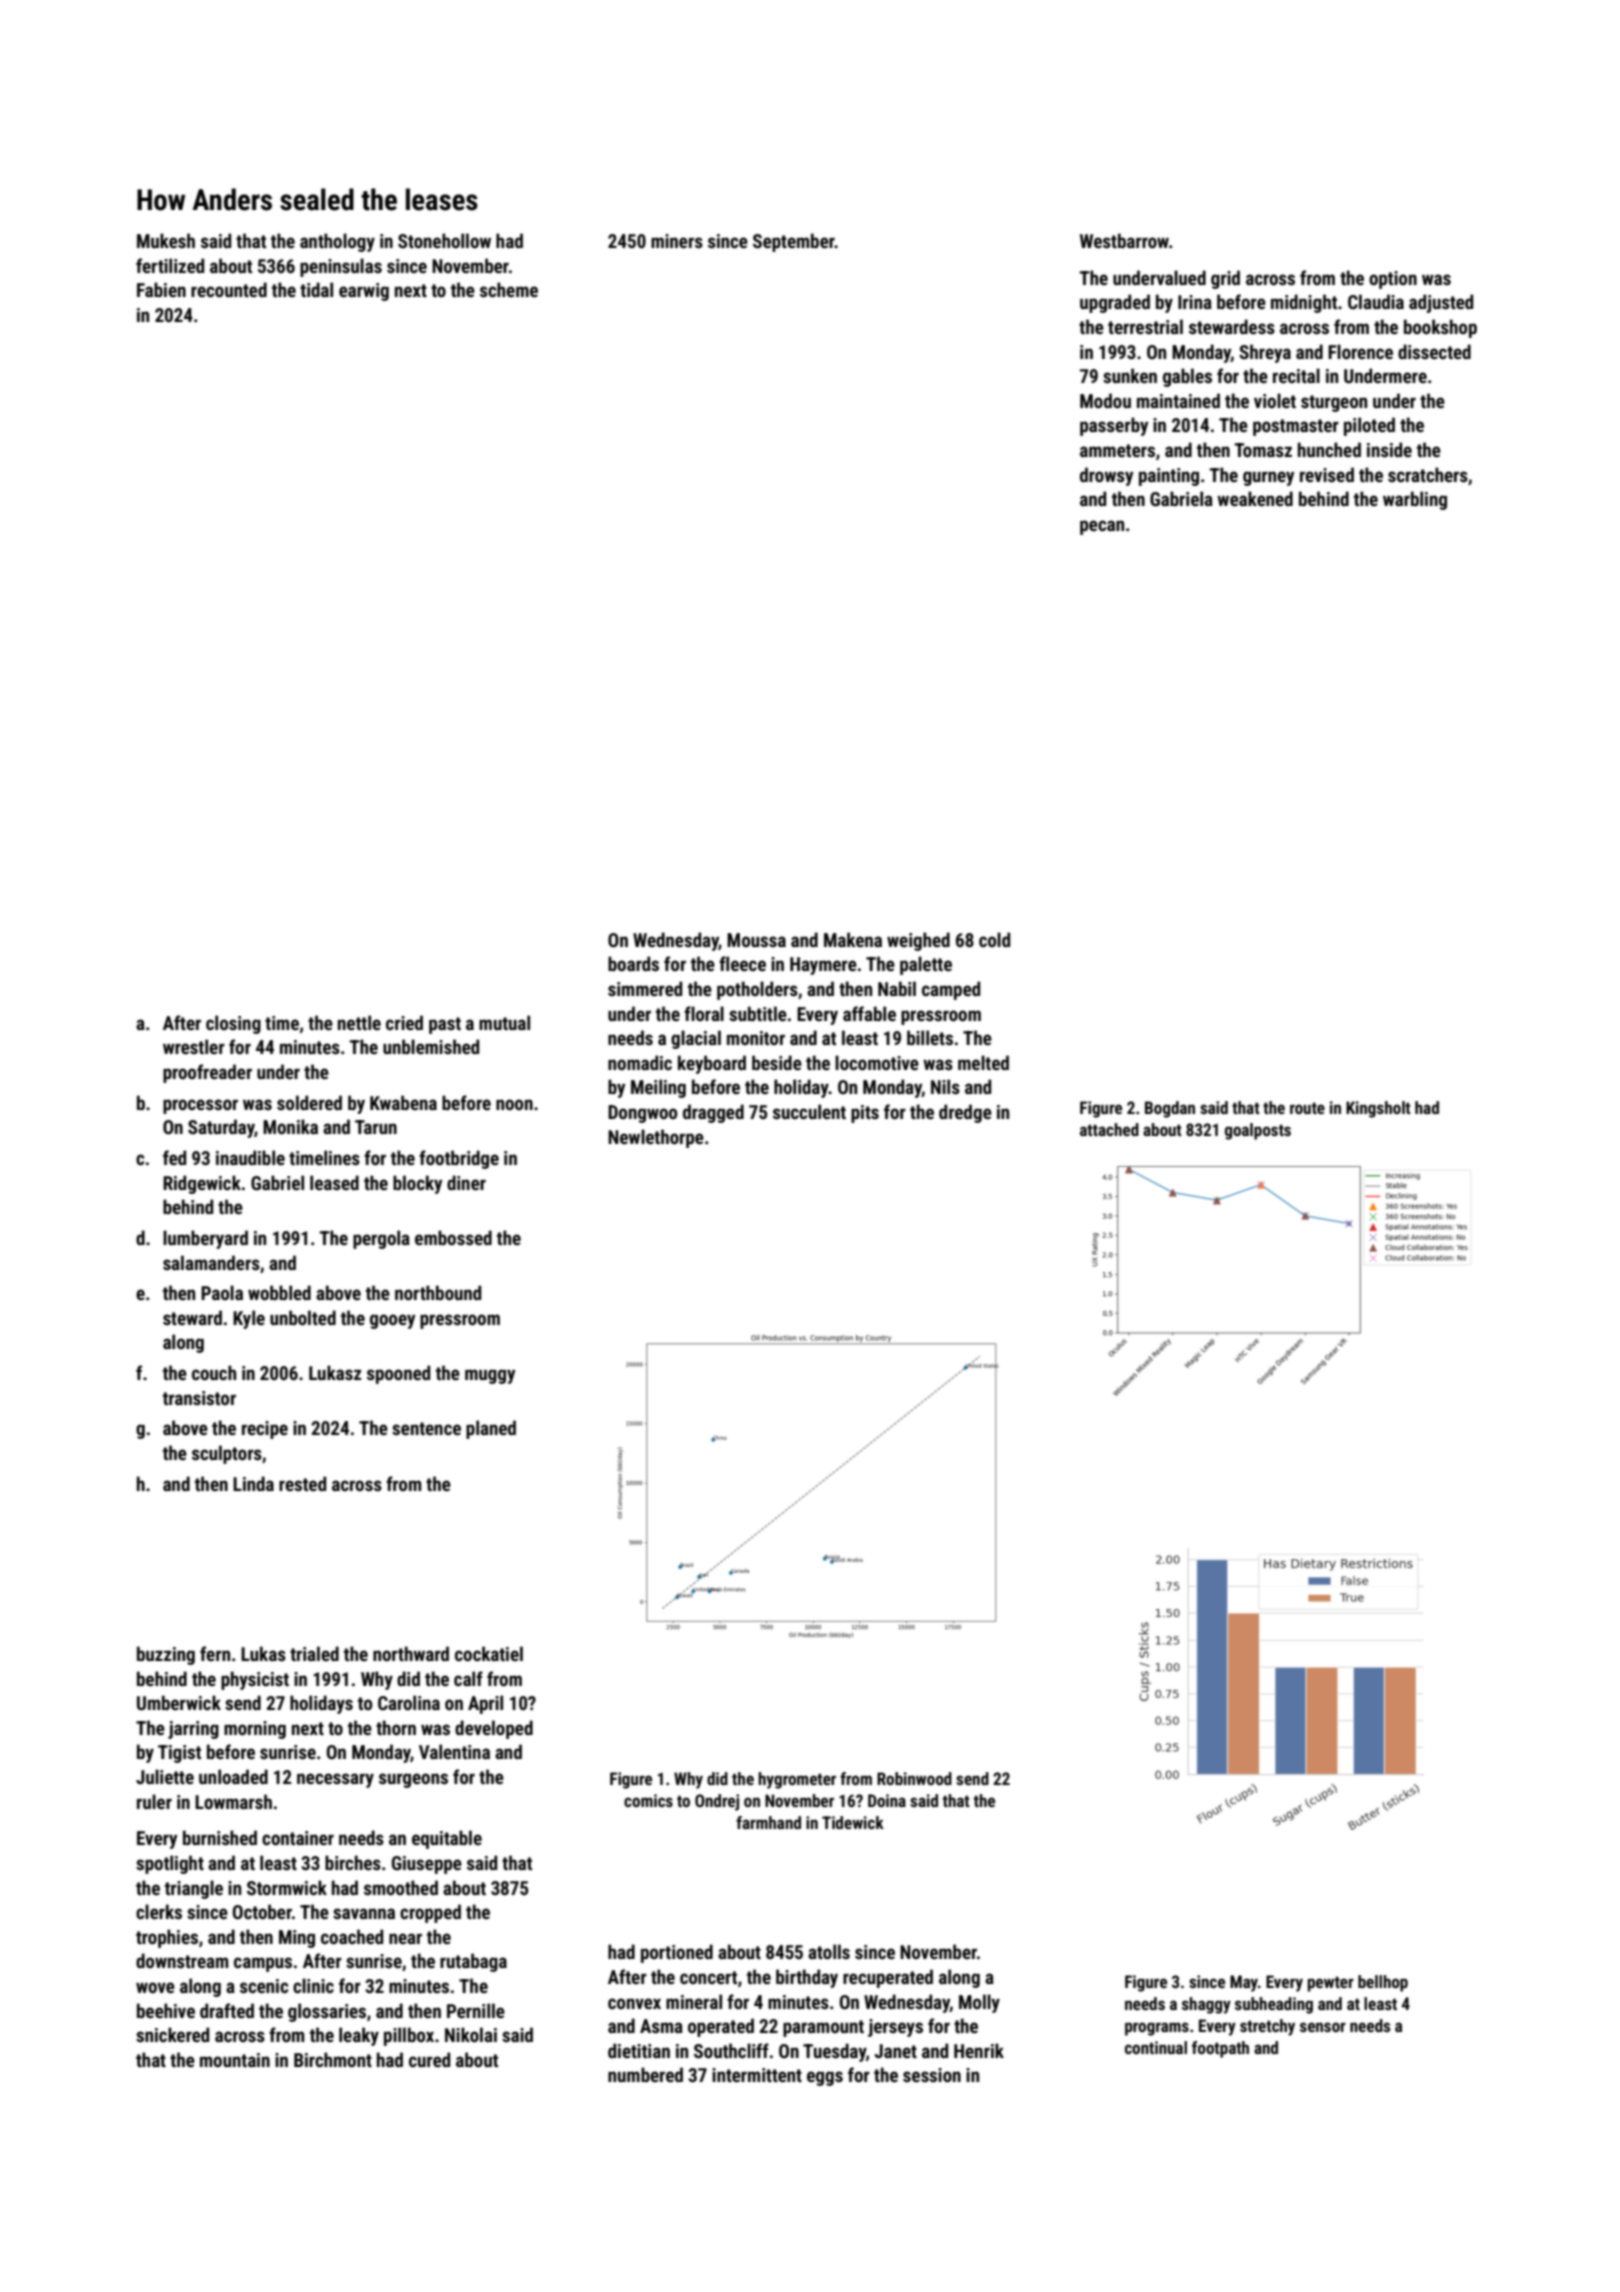  I want to click on attached, so click(1109, 1129).
